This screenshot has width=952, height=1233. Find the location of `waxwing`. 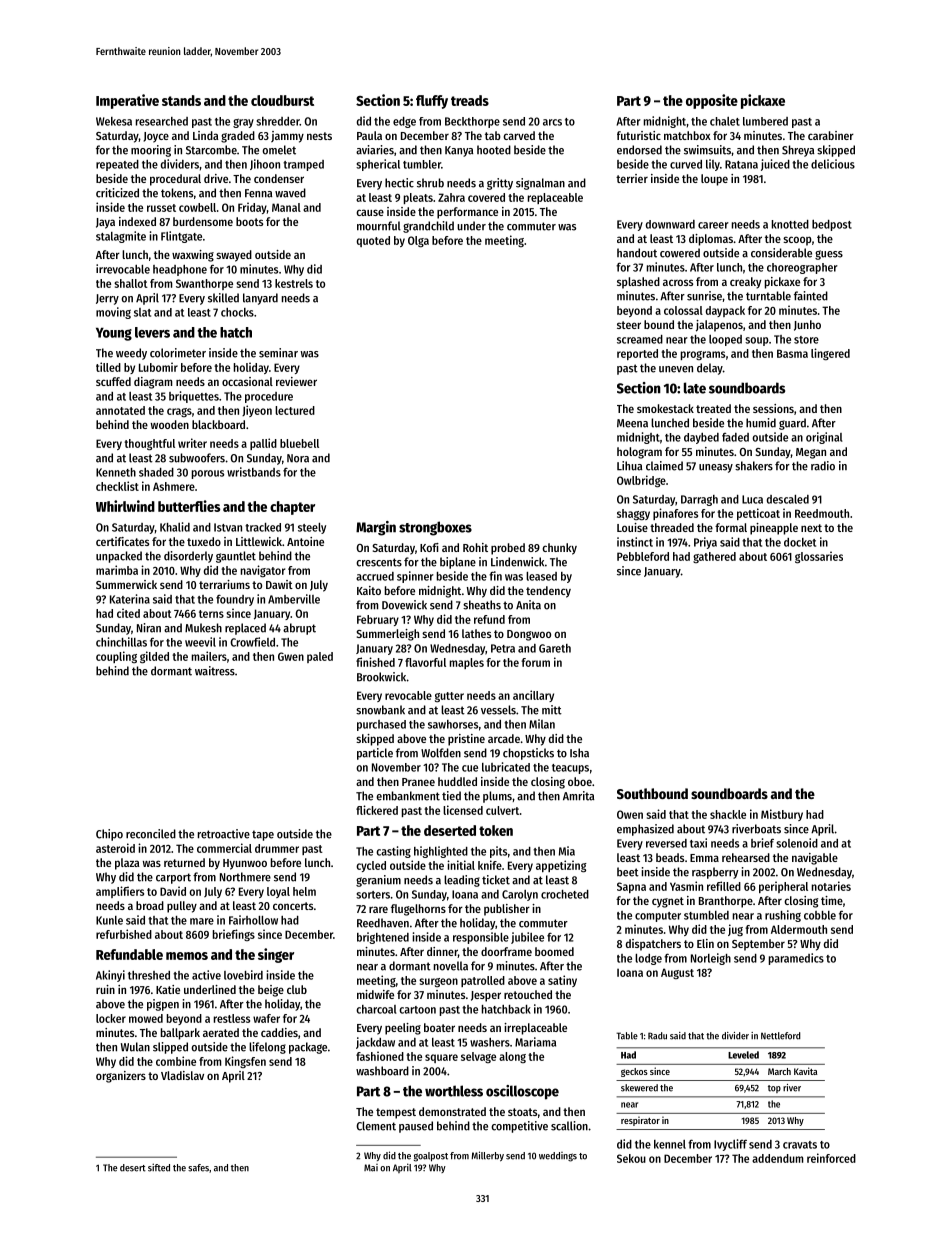

waxwing is located at coordinates (193, 256).
